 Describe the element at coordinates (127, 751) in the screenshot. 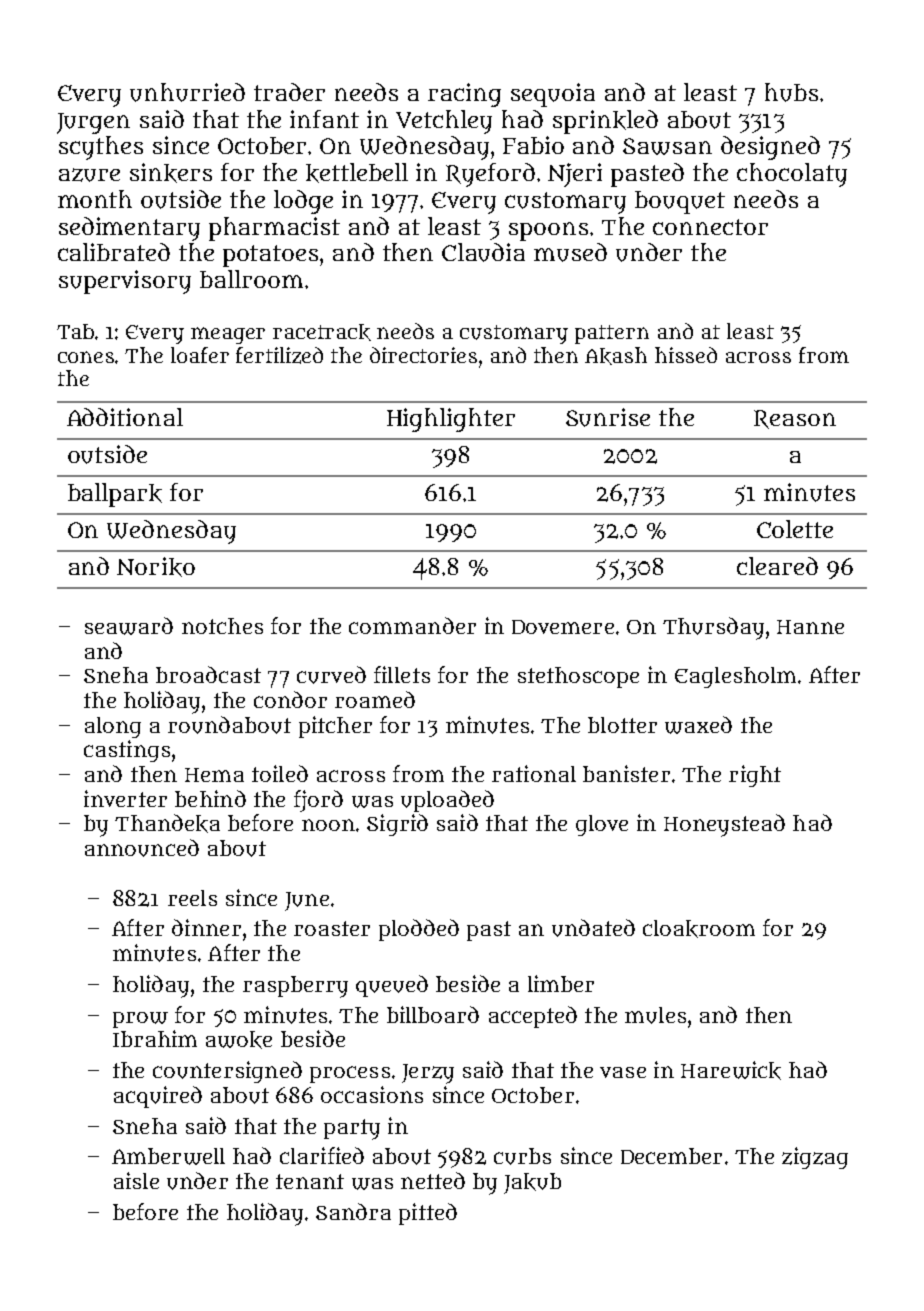

I see `castings` at that location.
